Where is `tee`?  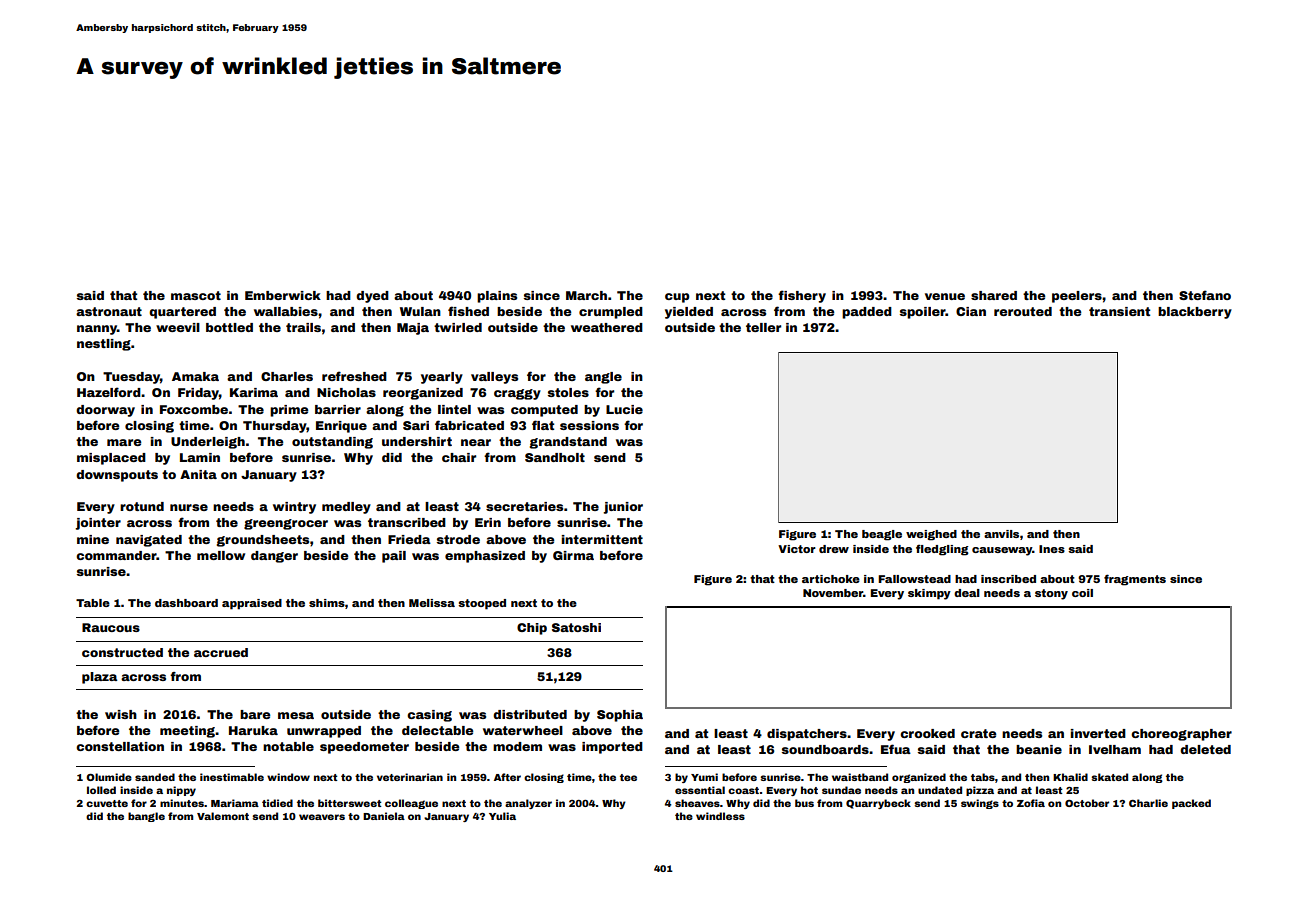
tee is located at coordinates (628, 777).
